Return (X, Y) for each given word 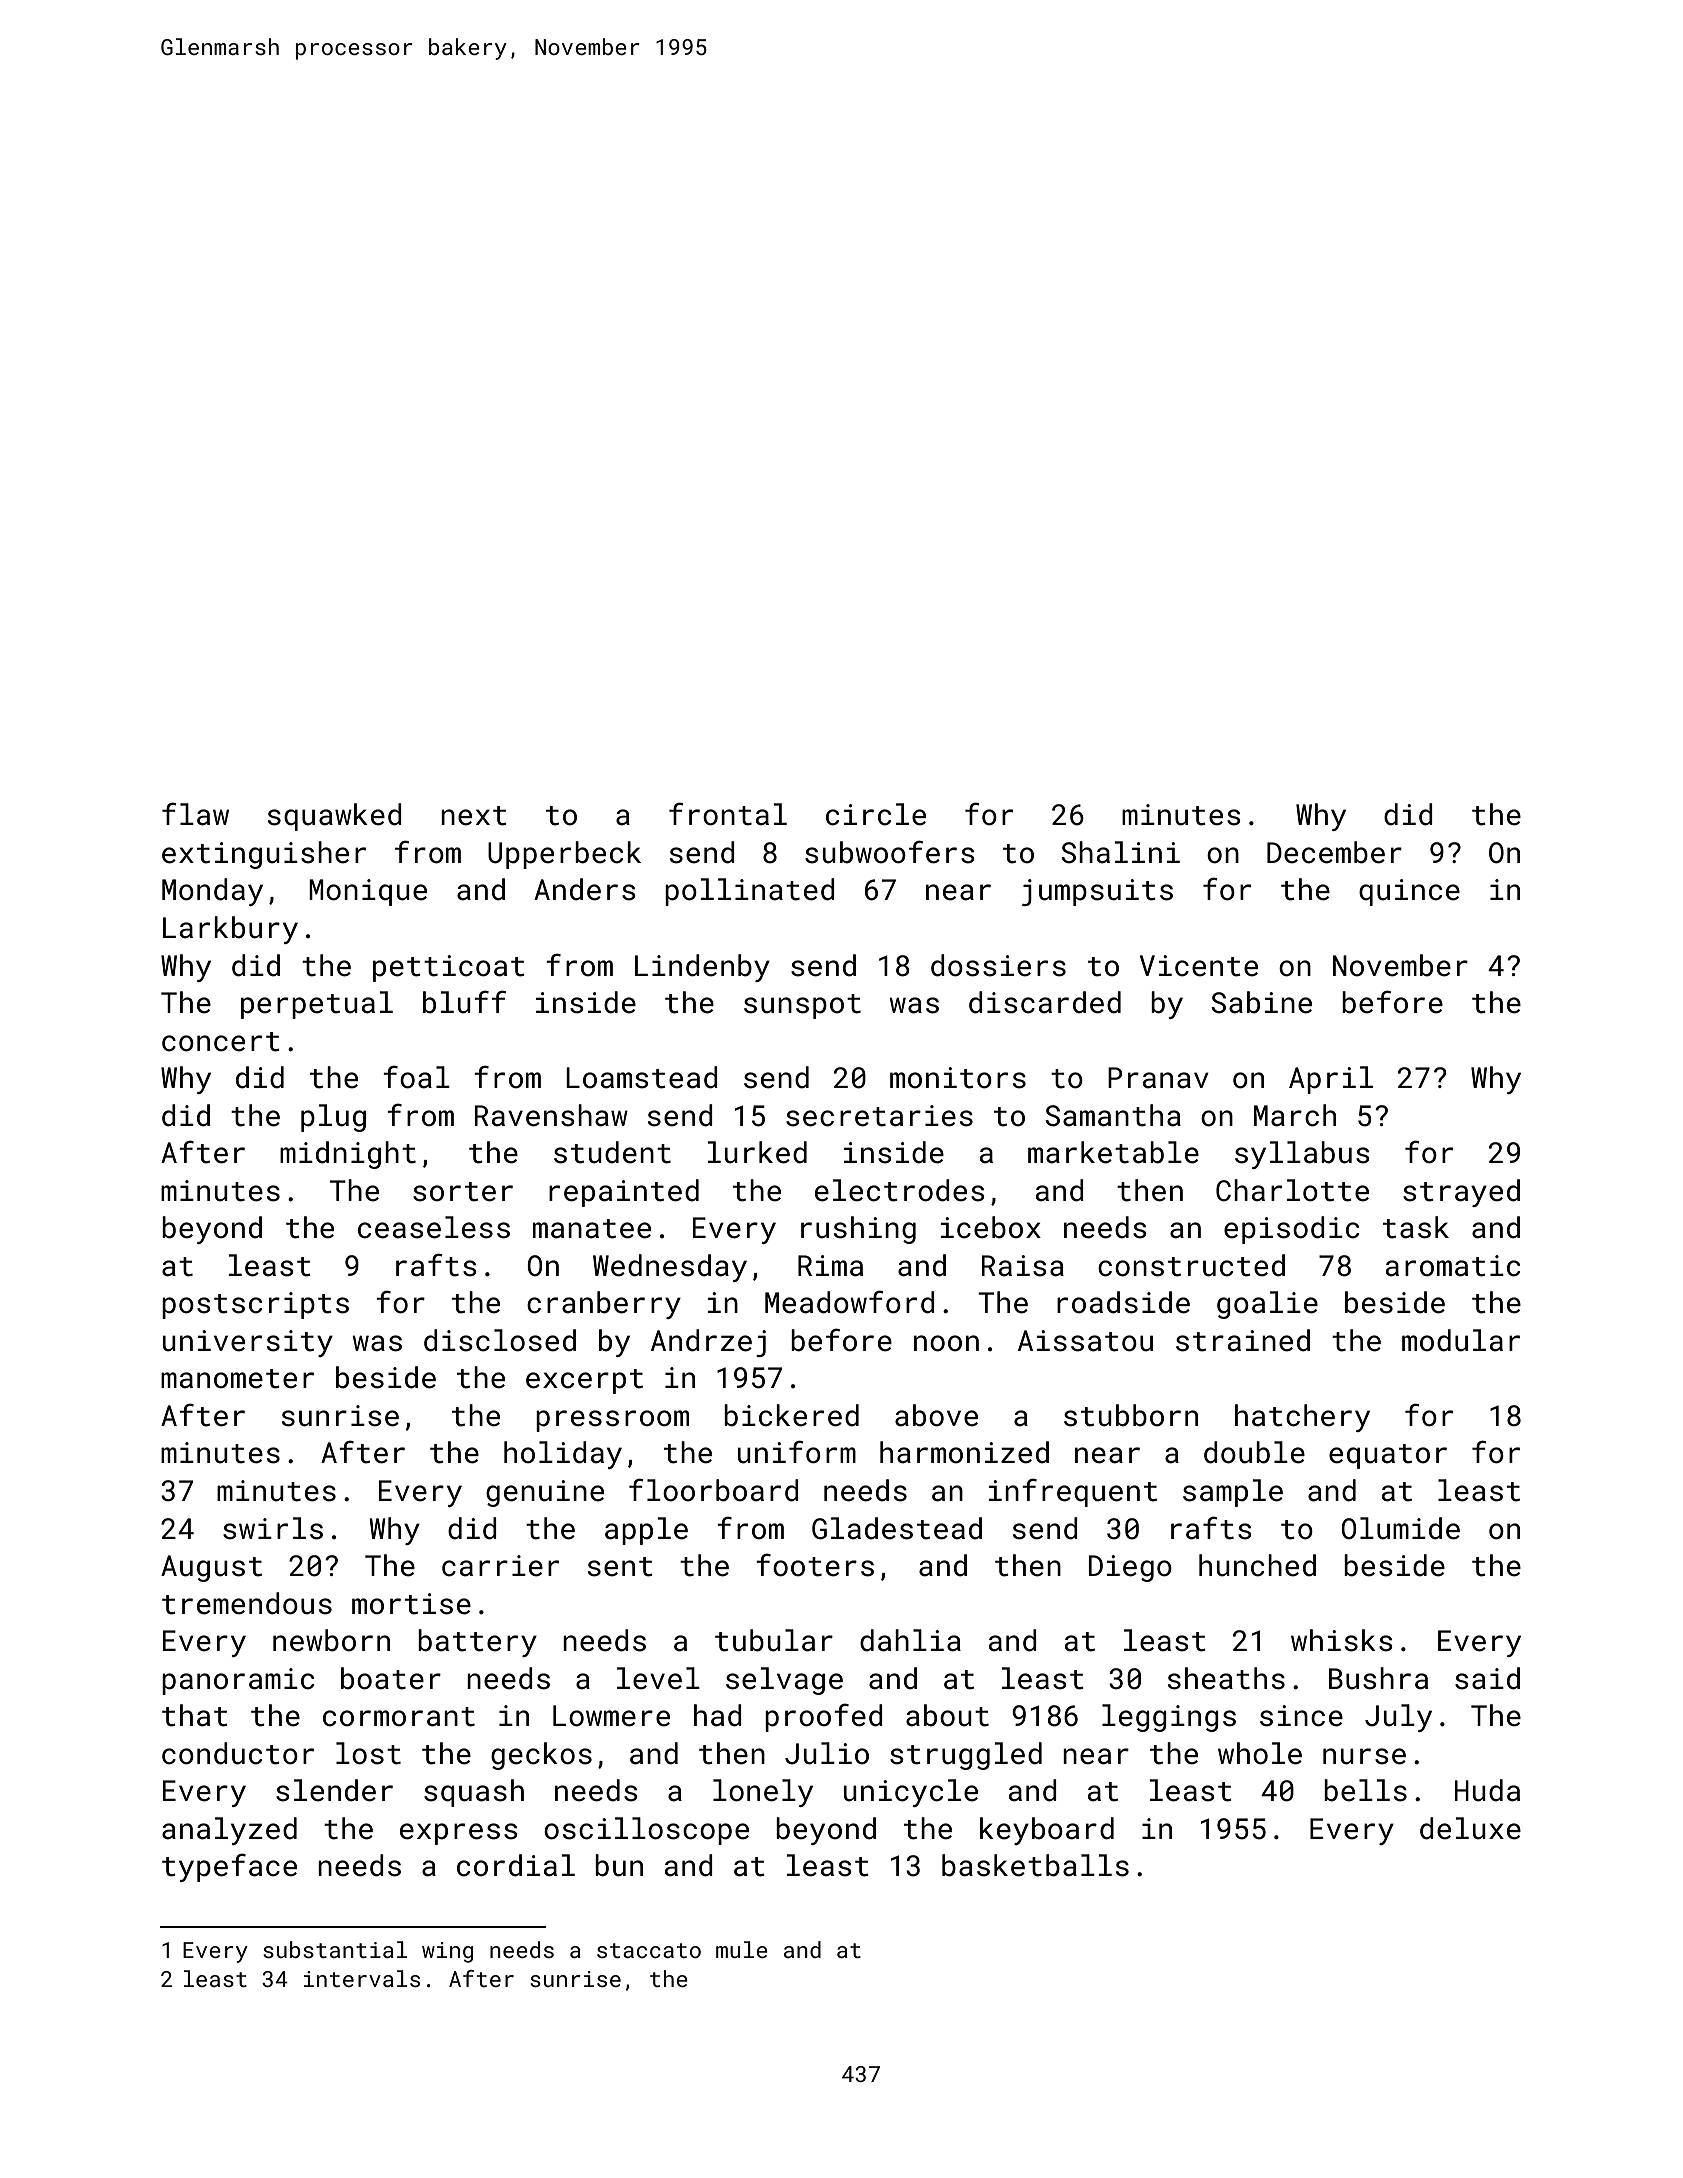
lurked (757, 1152)
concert (221, 1042)
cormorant (399, 1717)
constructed (1191, 1265)
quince (1409, 892)
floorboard (714, 1490)
